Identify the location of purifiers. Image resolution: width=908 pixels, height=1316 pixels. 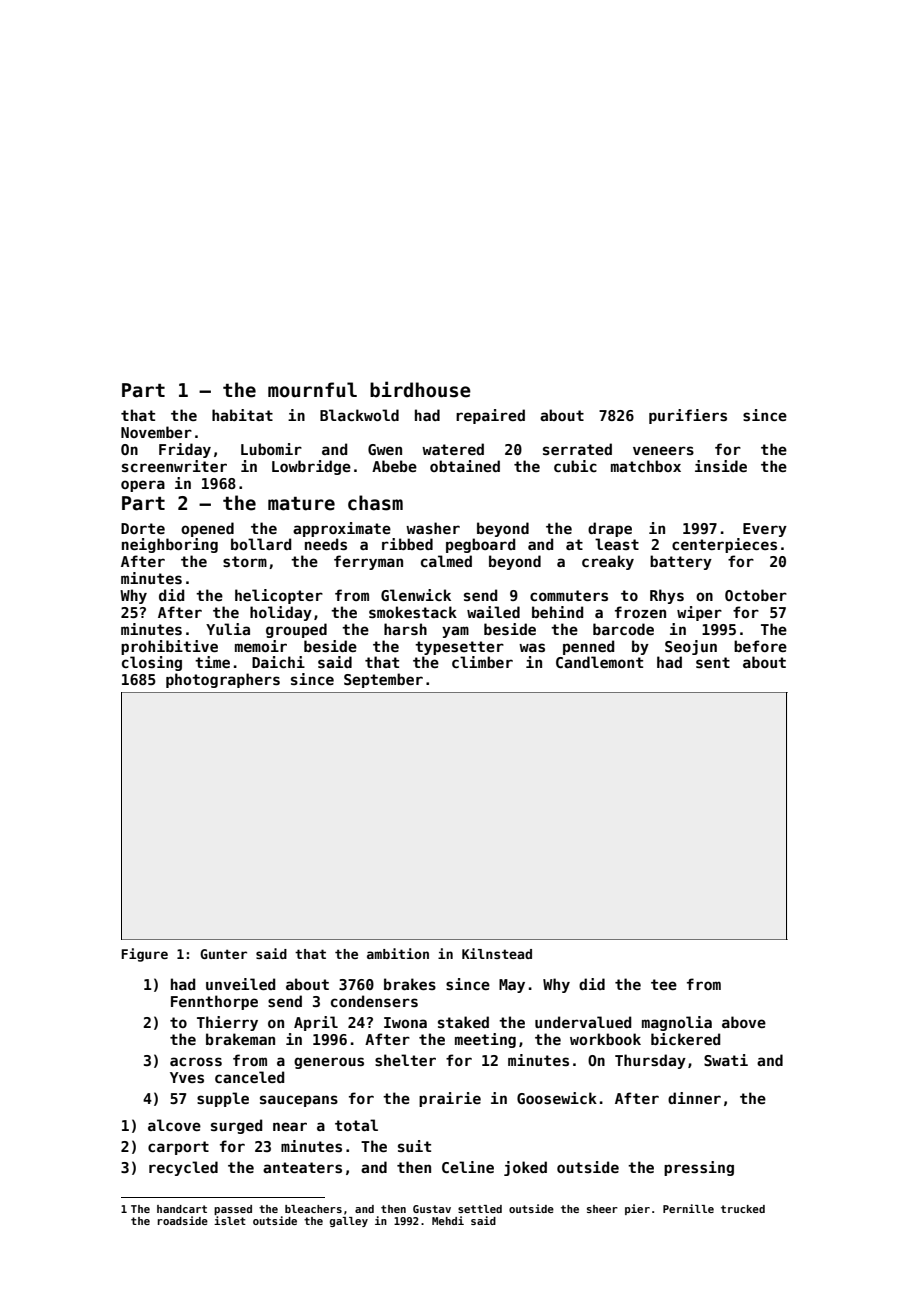
(688, 416).
